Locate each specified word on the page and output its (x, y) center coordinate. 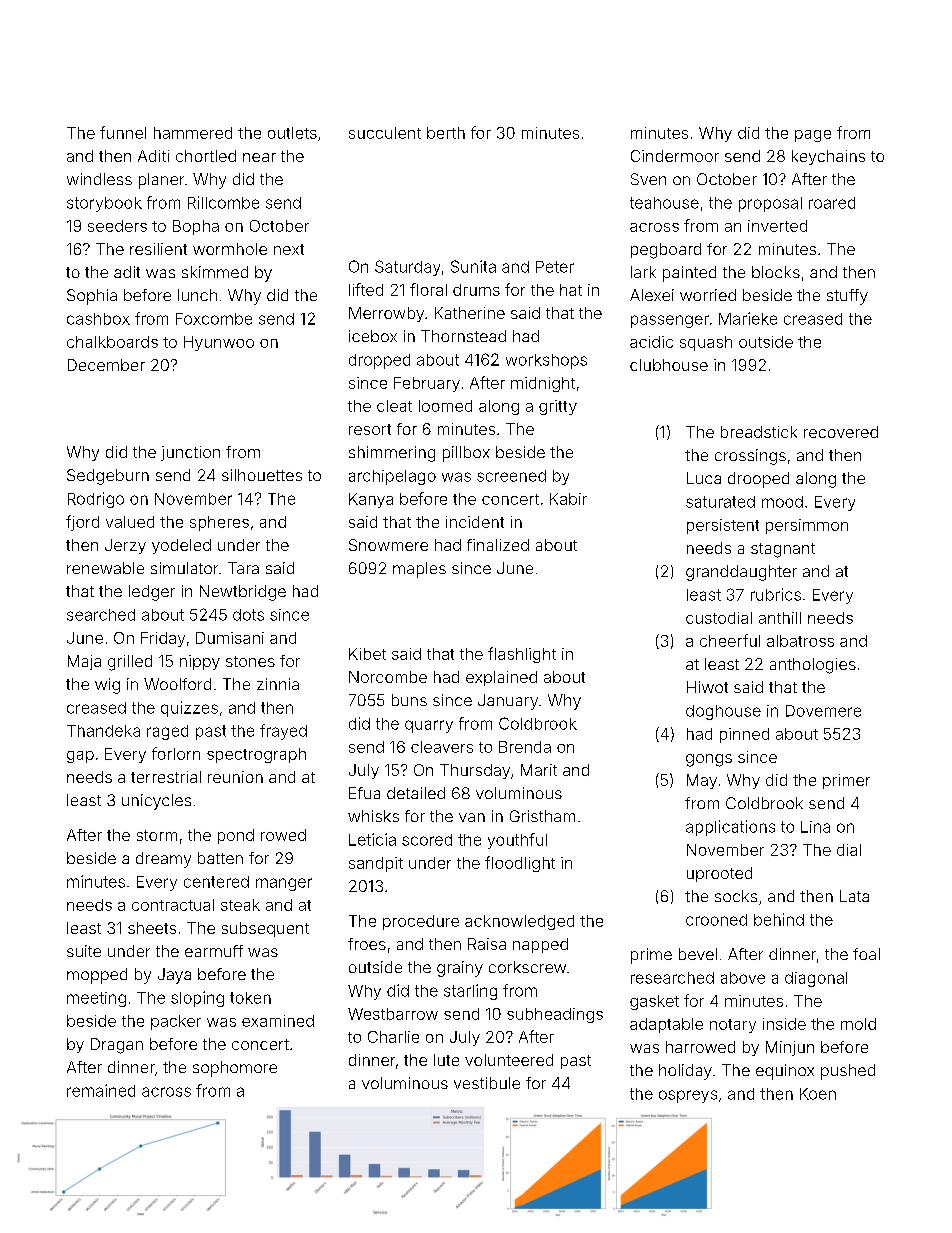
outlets (292, 133)
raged (167, 732)
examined (278, 1021)
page (813, 136)
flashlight (522, 655)
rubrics (776, 594)
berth (446, 133)
